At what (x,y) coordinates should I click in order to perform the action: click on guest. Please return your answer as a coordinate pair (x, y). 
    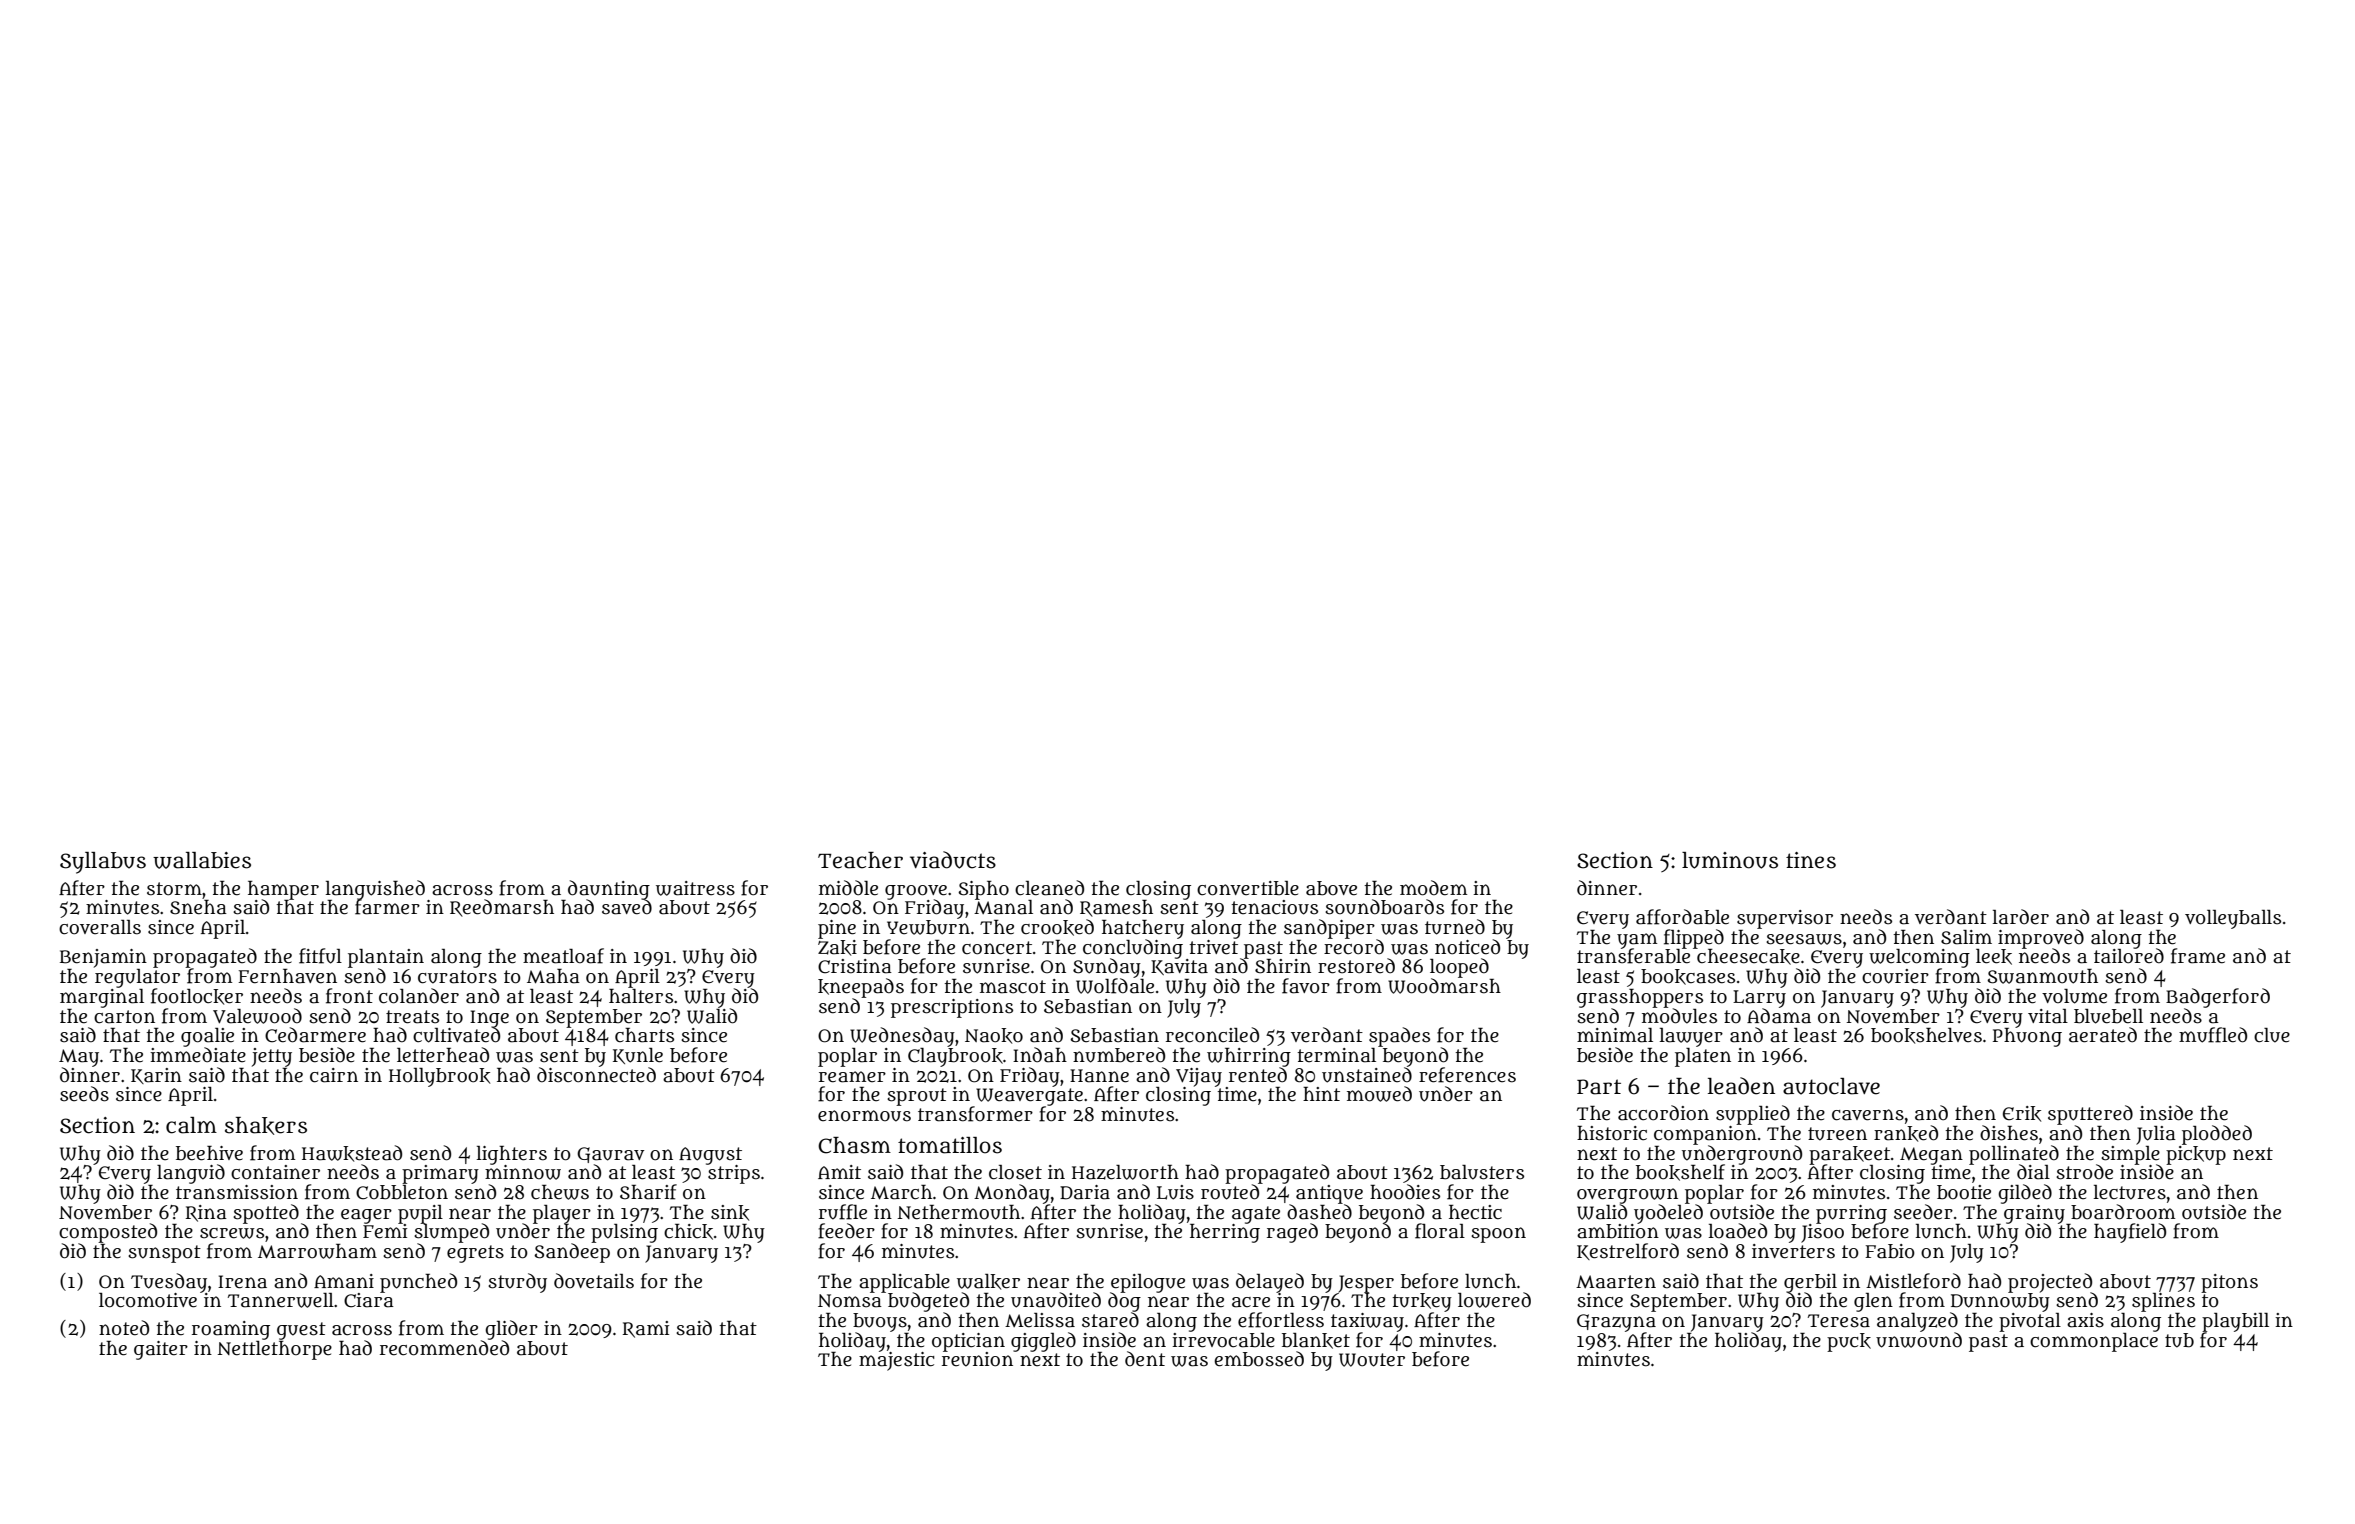
    Looking at the image, I should click on (301, 1331).
